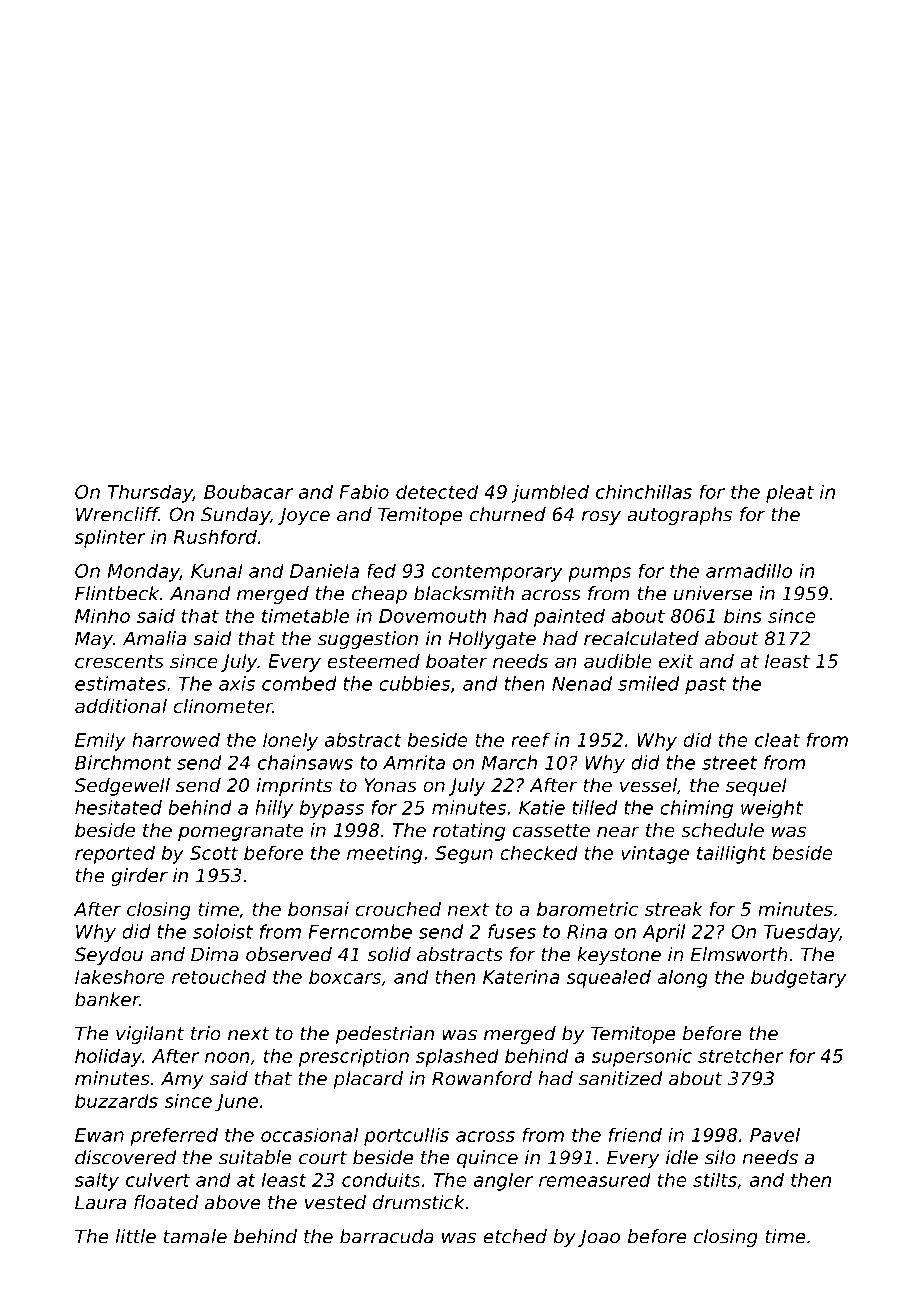 The width and height of the screenshot is (924, 1308). What do you see at coordinates (582, 683) in the screenshot?
I see `Nenad` at bounding box center [582, 683].
